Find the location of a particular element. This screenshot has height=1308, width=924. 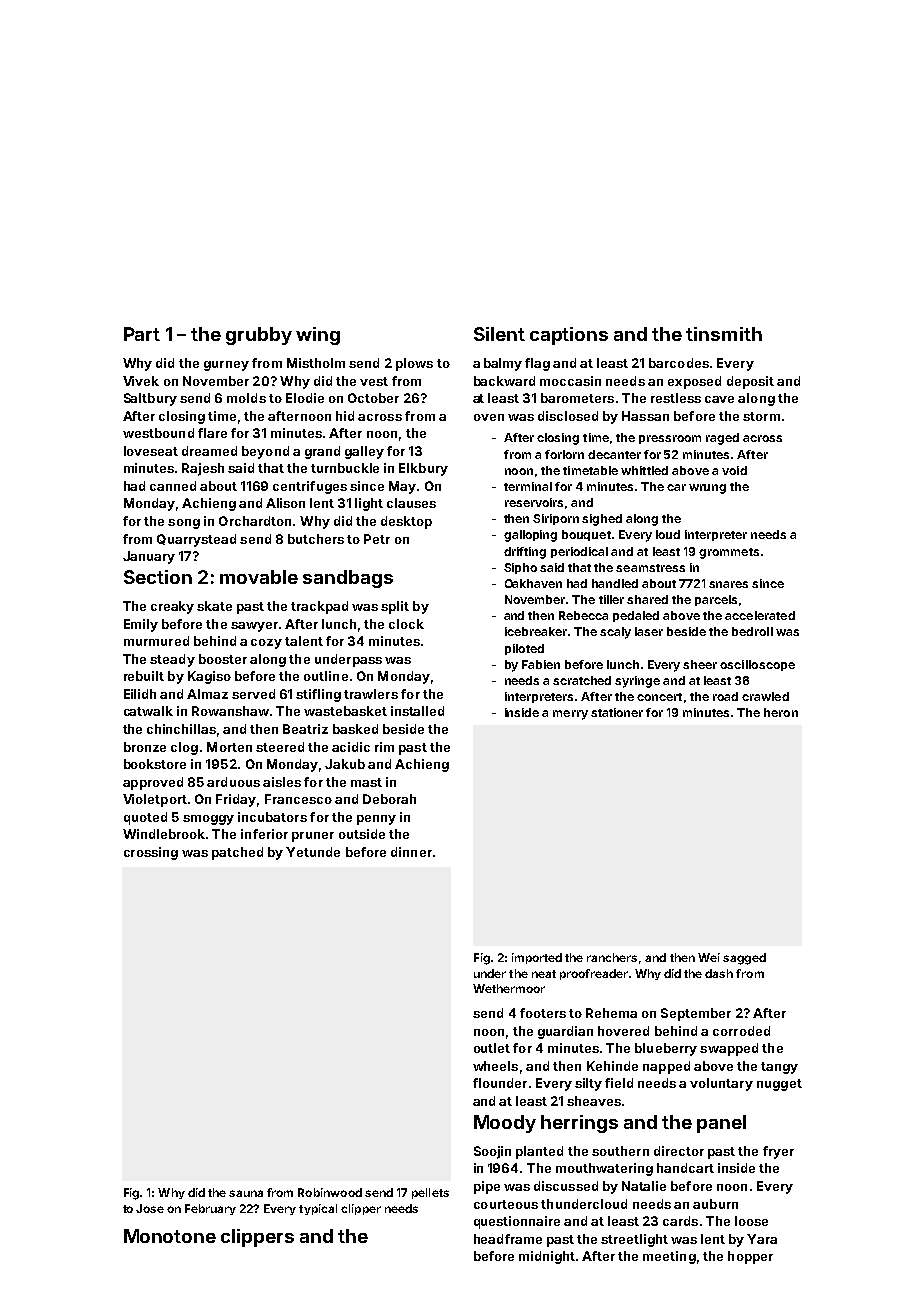

sagged is located at coordinates (744, 959).
